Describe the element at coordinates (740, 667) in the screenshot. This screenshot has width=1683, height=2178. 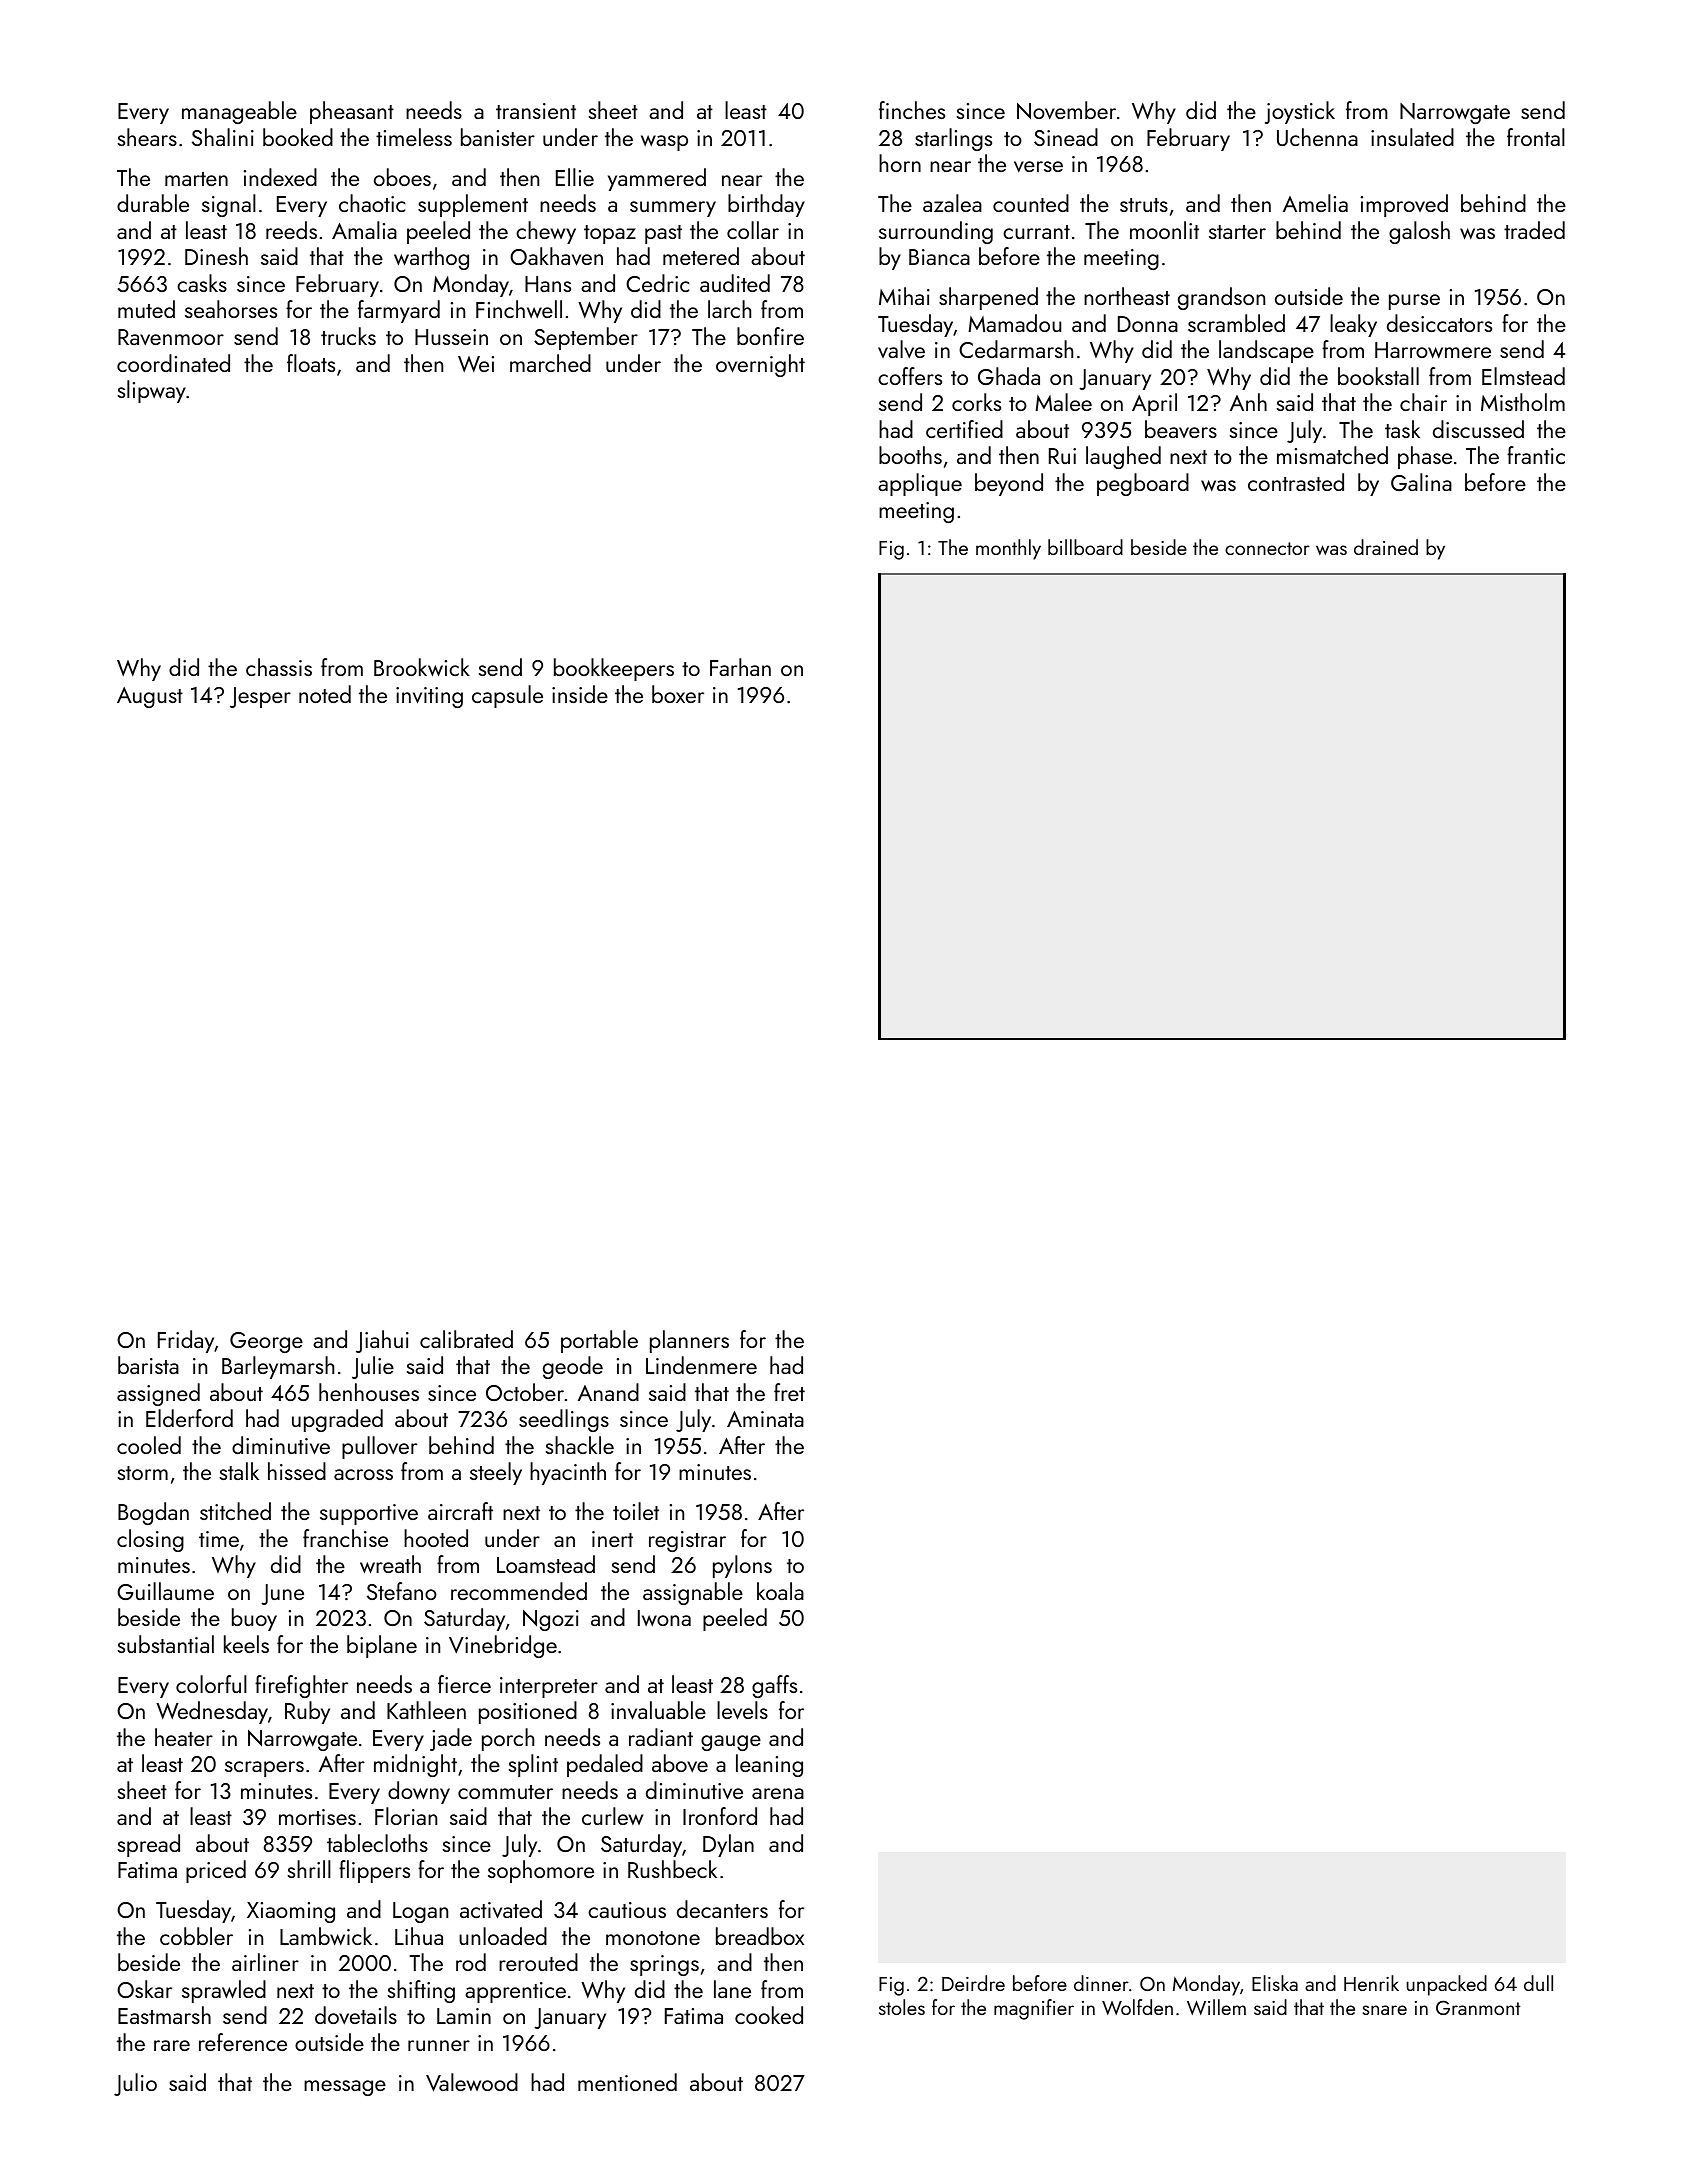
I see `Farhan` at that location.
